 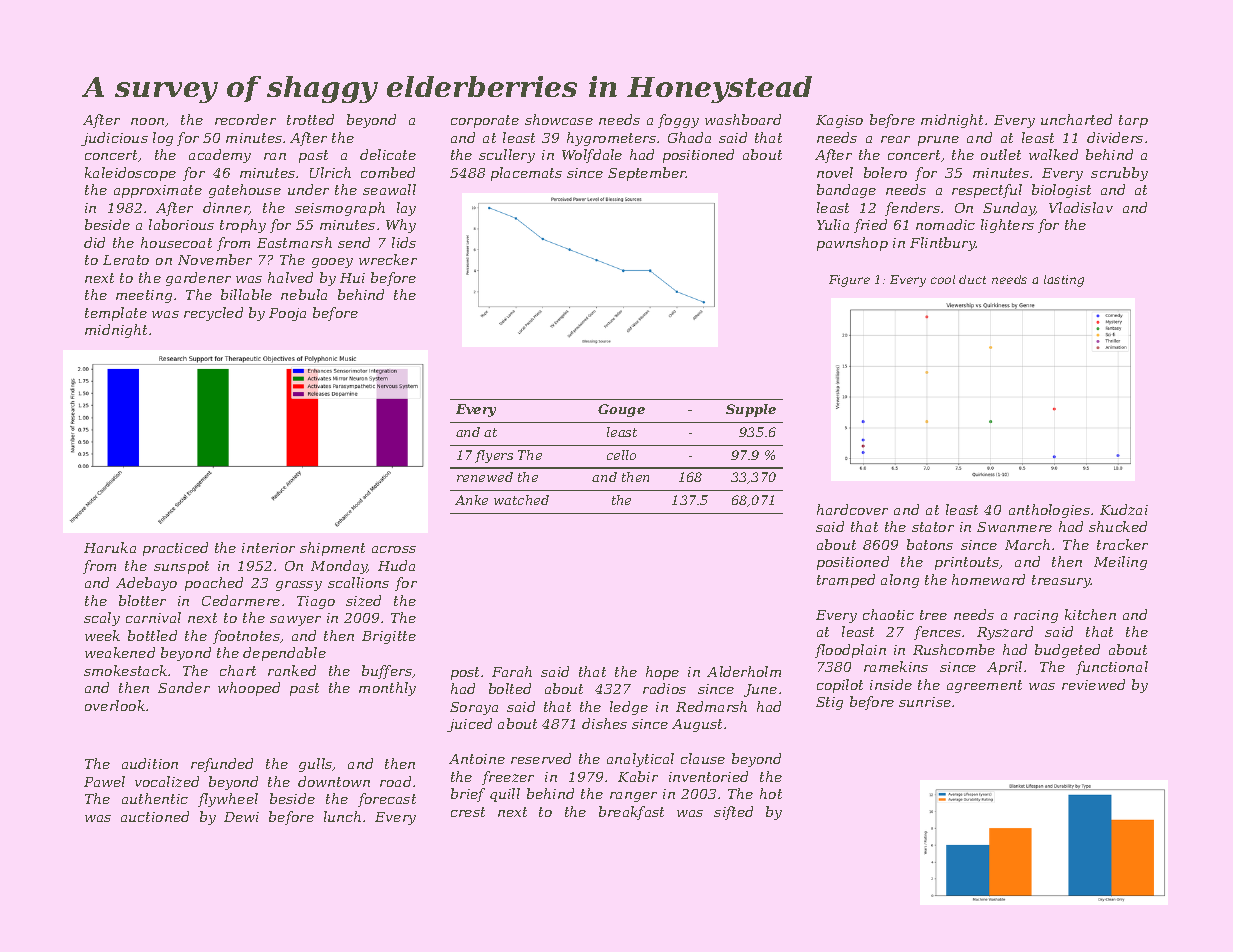 What do you see at coordinates (526, 174) in the screenshot?
I see `placemats` at bounding box center [526, 174].
